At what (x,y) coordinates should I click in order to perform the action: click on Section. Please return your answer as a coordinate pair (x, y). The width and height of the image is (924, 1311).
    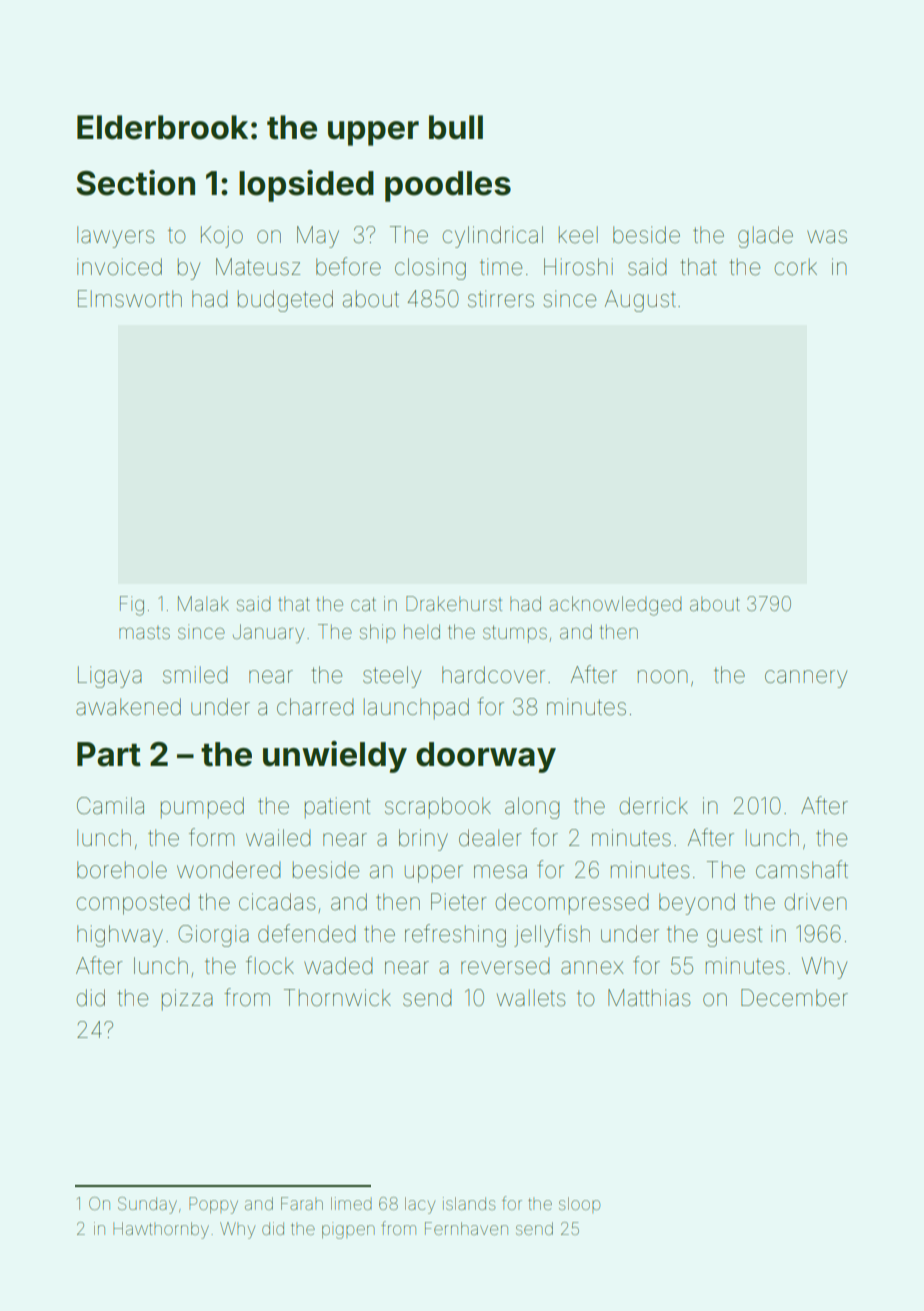
    Looking at the image, I should click on (135, 183).
